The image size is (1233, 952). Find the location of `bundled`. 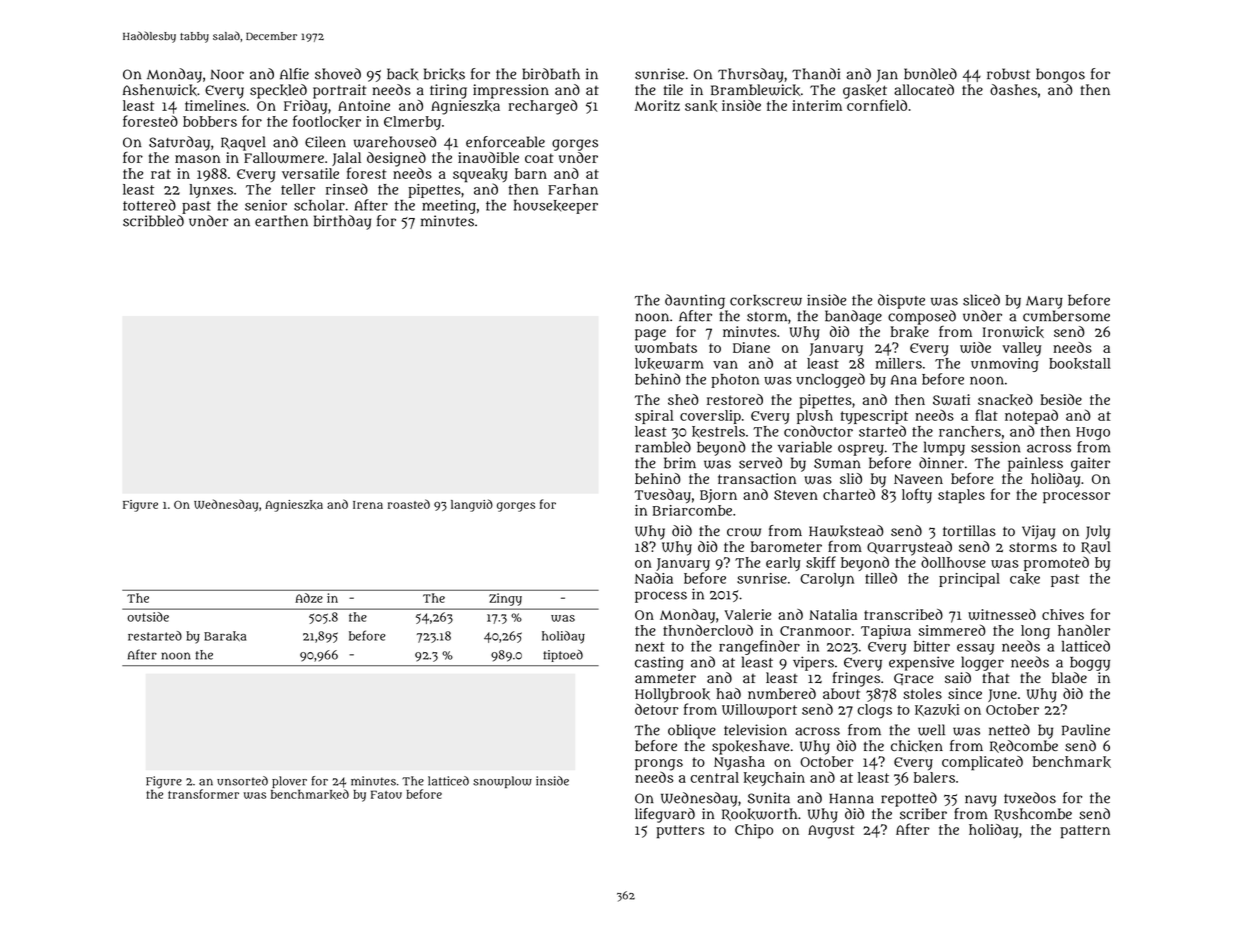

bundled is located at coordinates (930, 74).
